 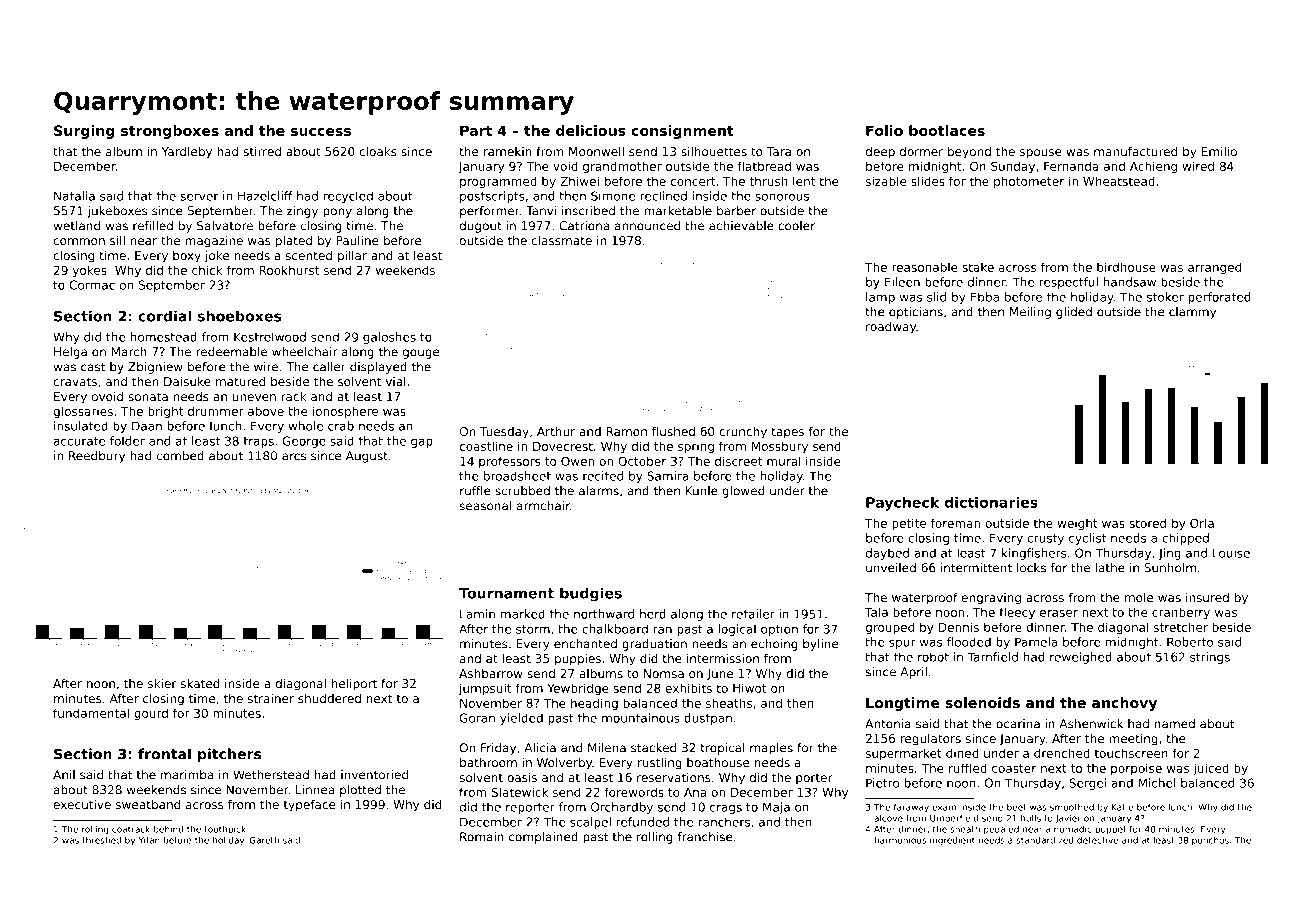 What do you see at coordinates (705, 837) in the screenshot?
I see `franchise` at bounding box center [705, 837].
